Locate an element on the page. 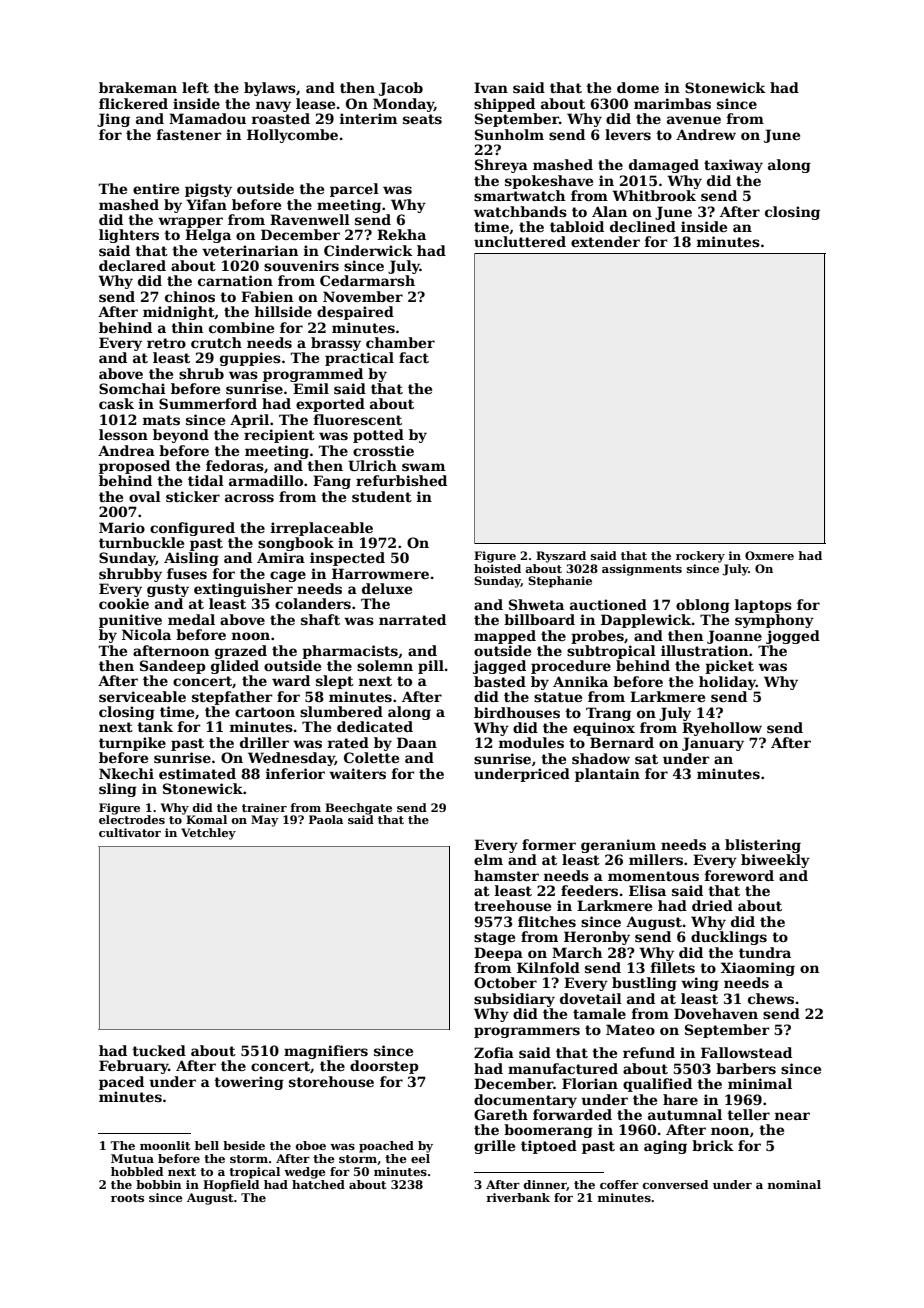 The image size is (924, 1308). Ivan is located at coordinates (491, 87).
